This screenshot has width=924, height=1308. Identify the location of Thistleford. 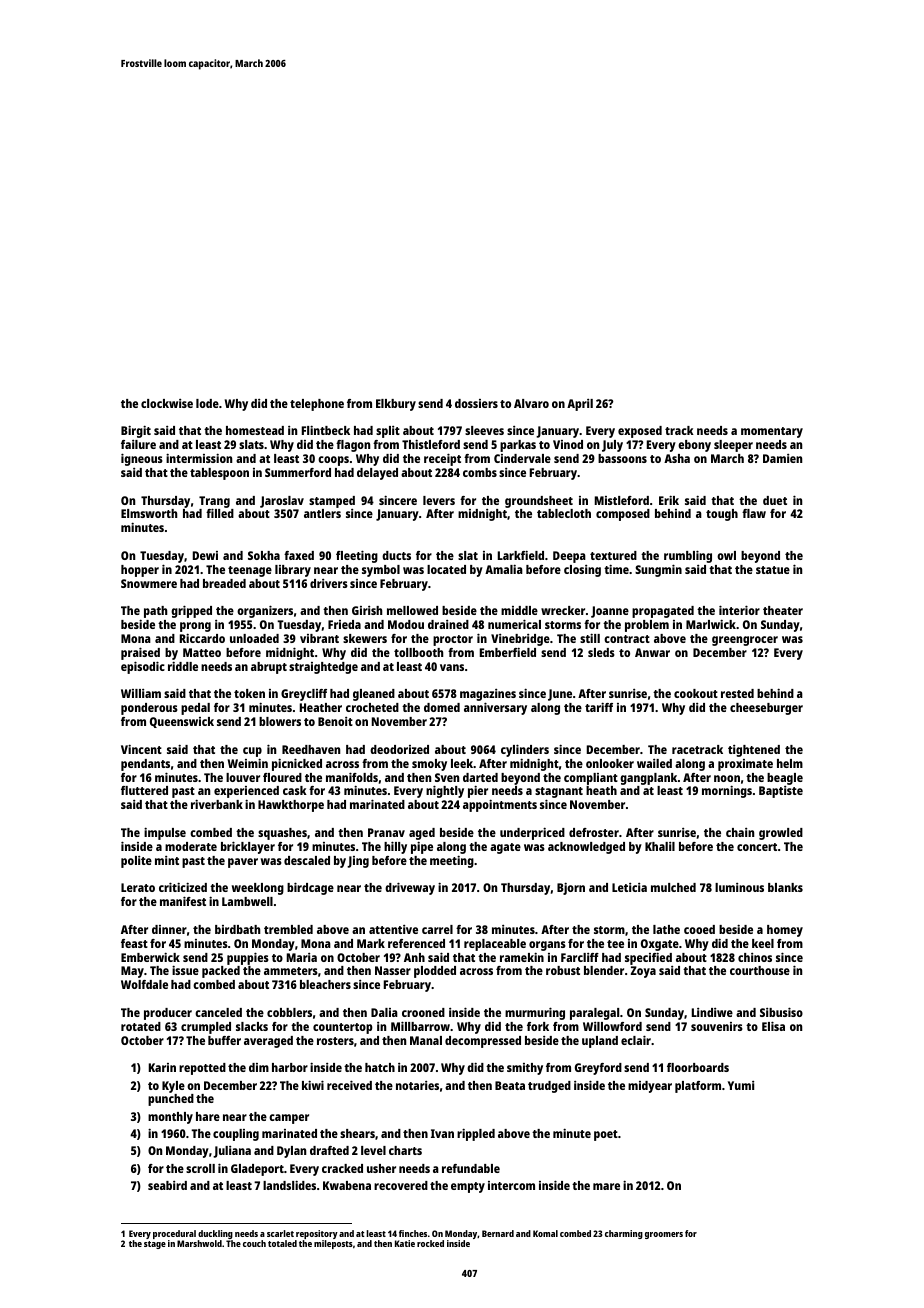
(431, 444).
